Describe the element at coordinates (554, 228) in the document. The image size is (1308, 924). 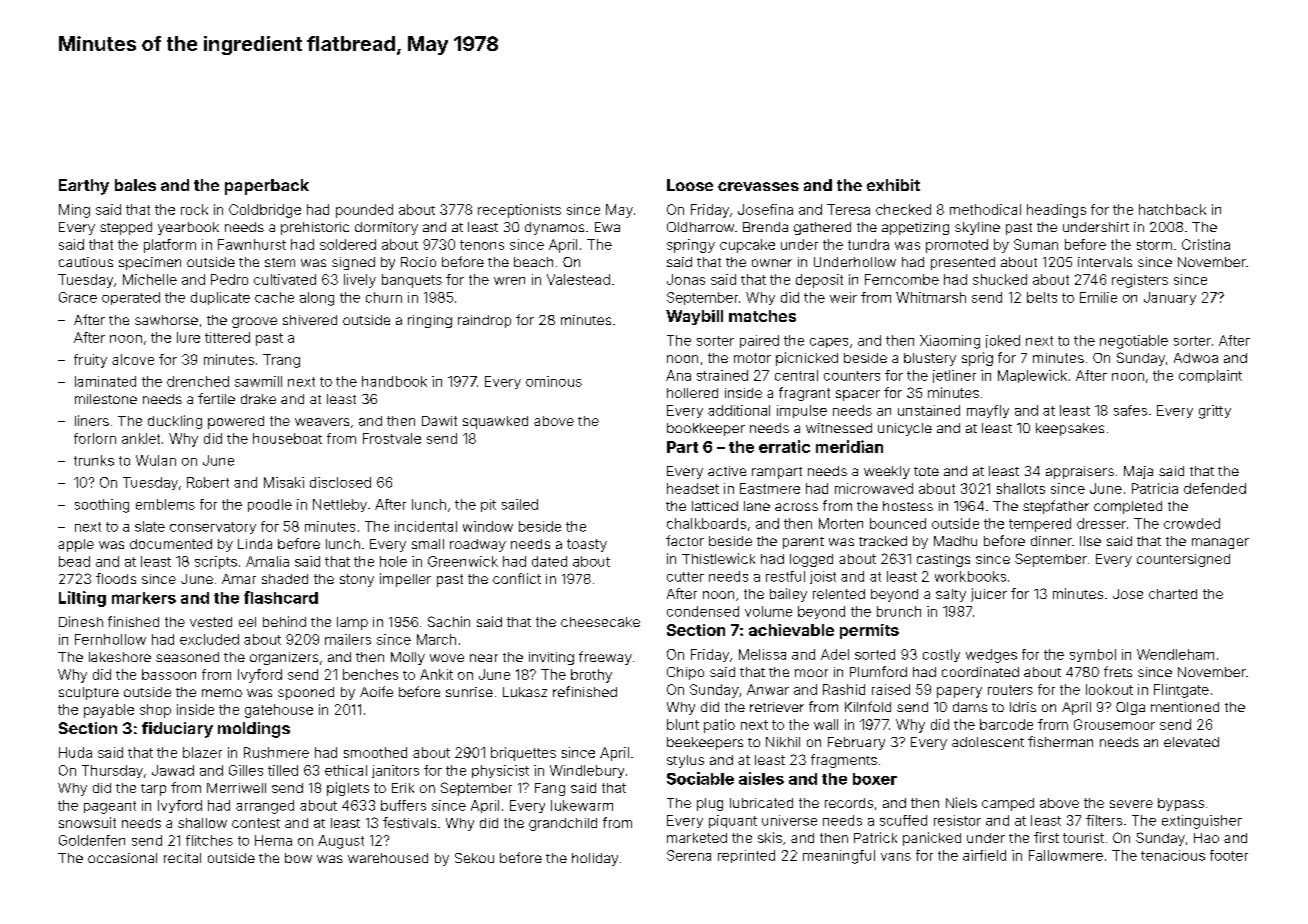
I see `dynamos` at that location.
